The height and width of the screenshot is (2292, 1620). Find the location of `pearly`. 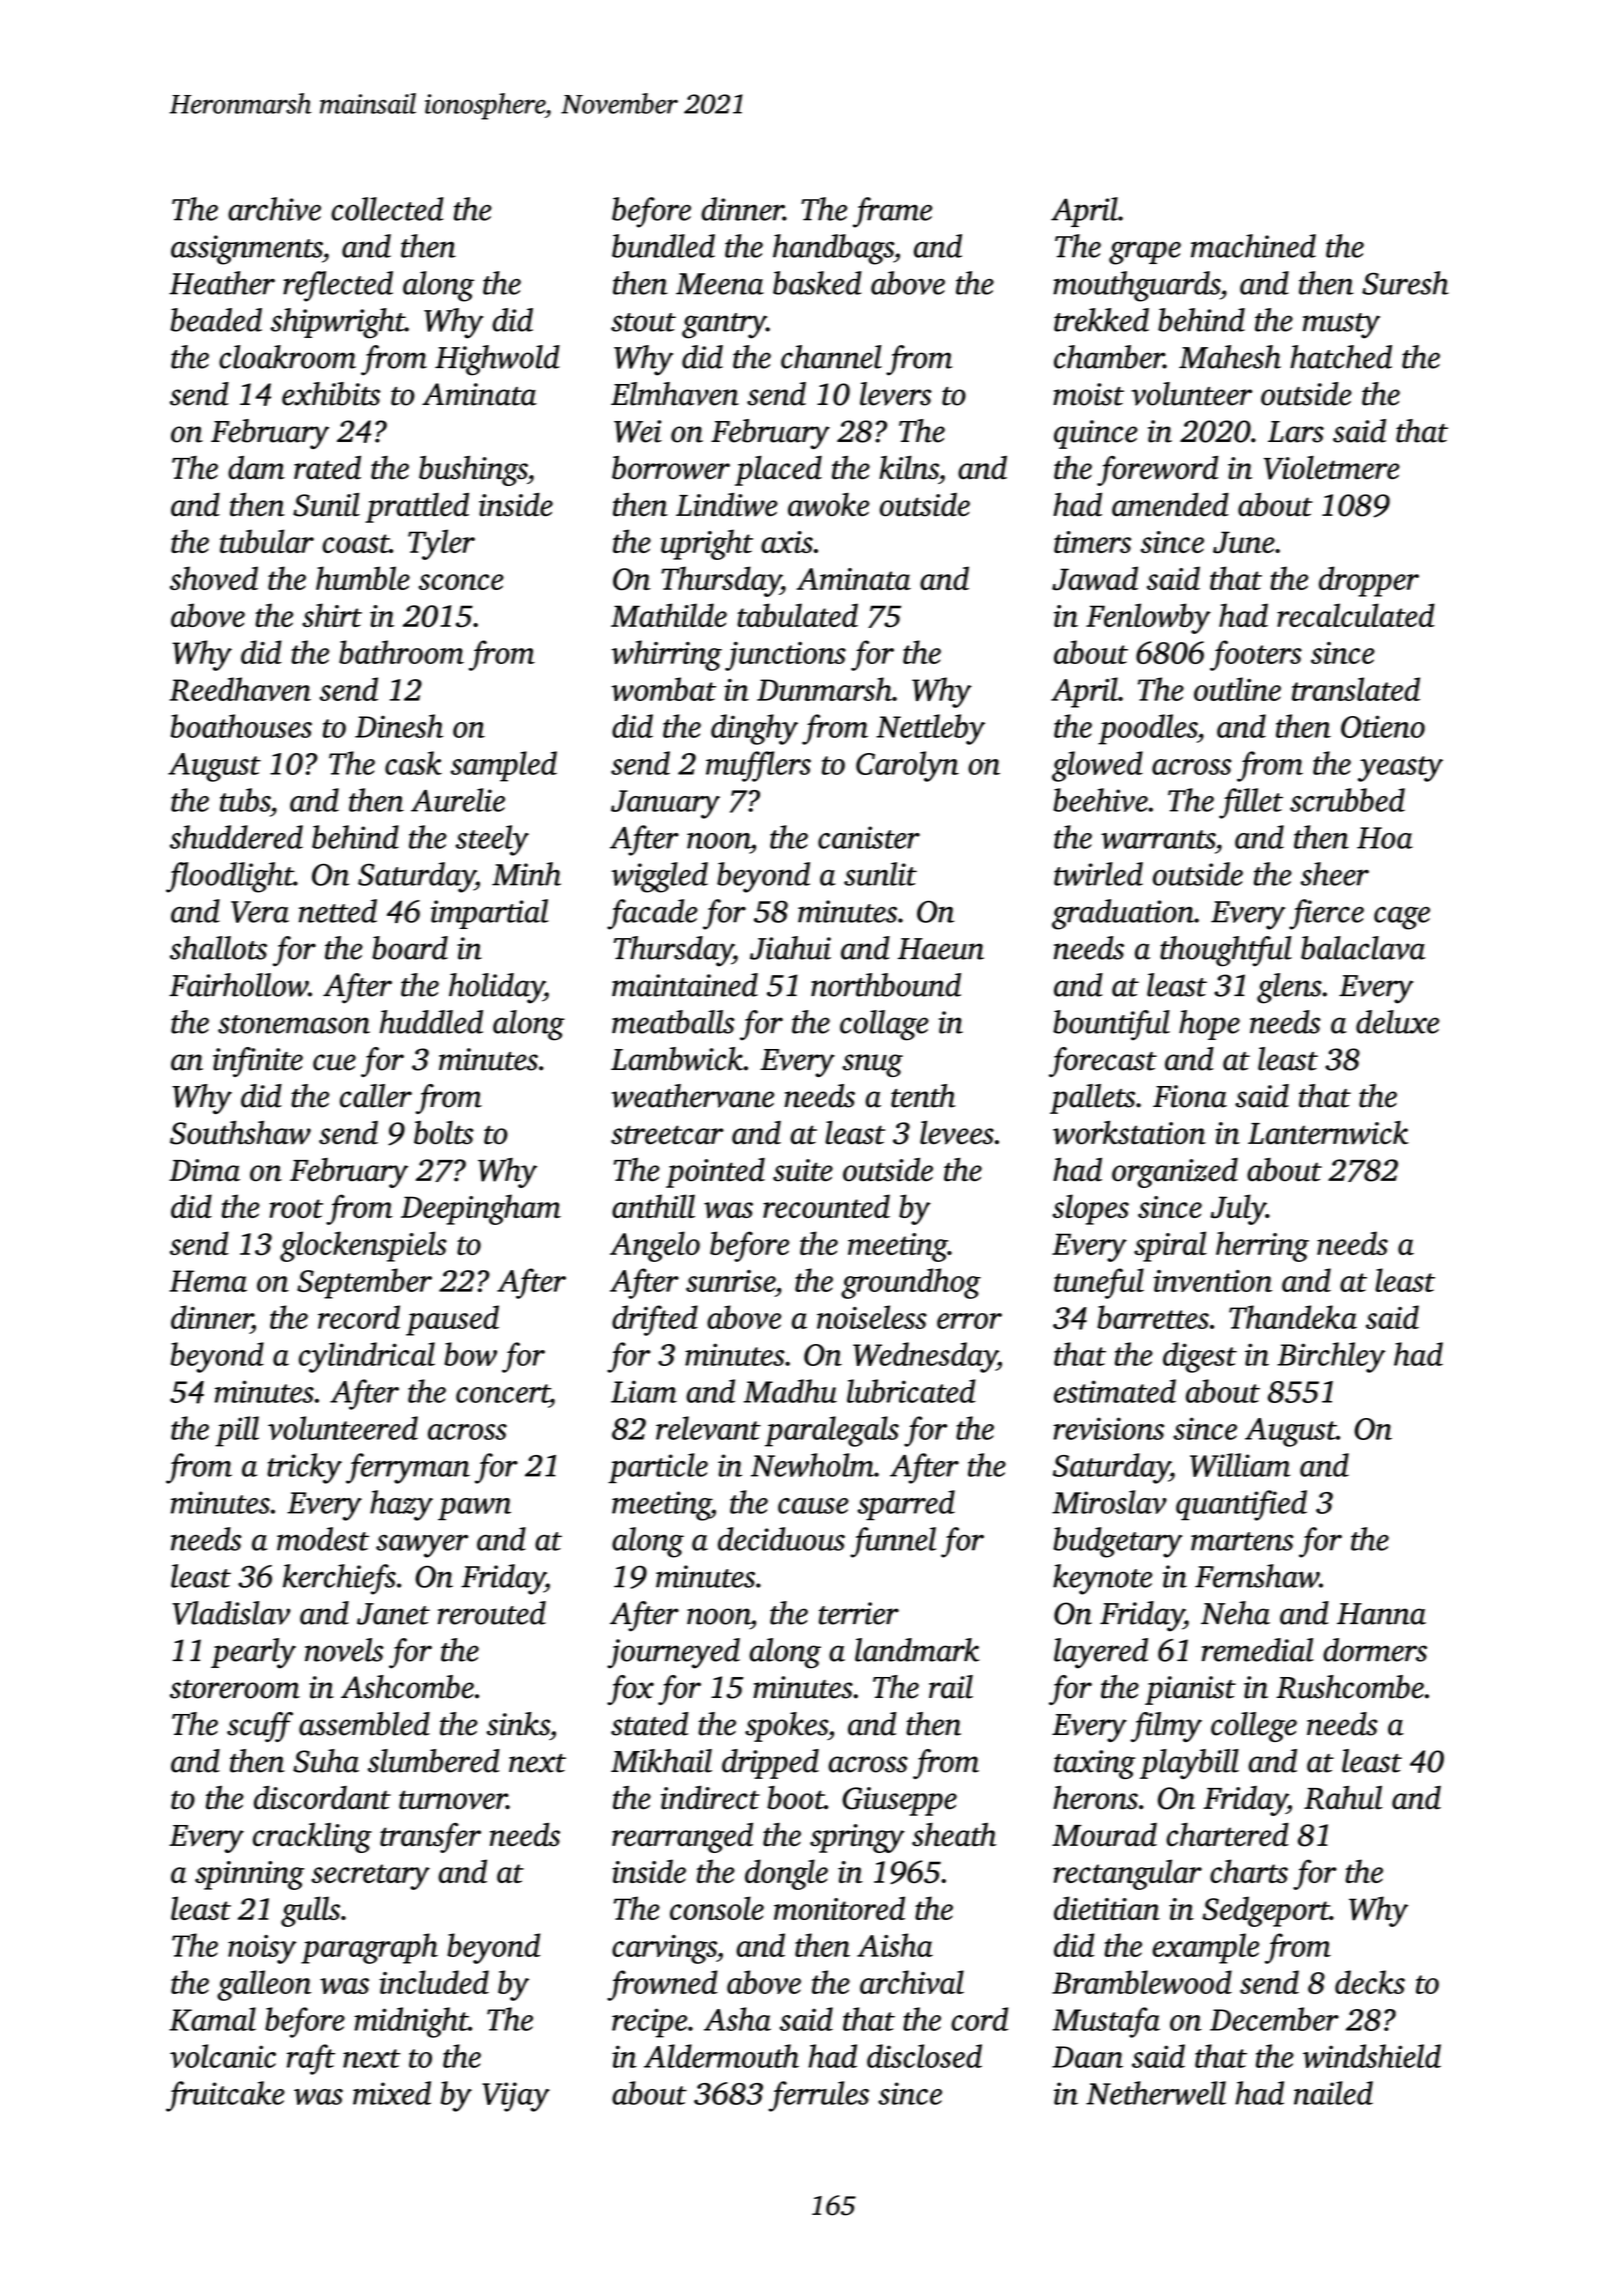

pearly is located at coordinates (253, 1653).
